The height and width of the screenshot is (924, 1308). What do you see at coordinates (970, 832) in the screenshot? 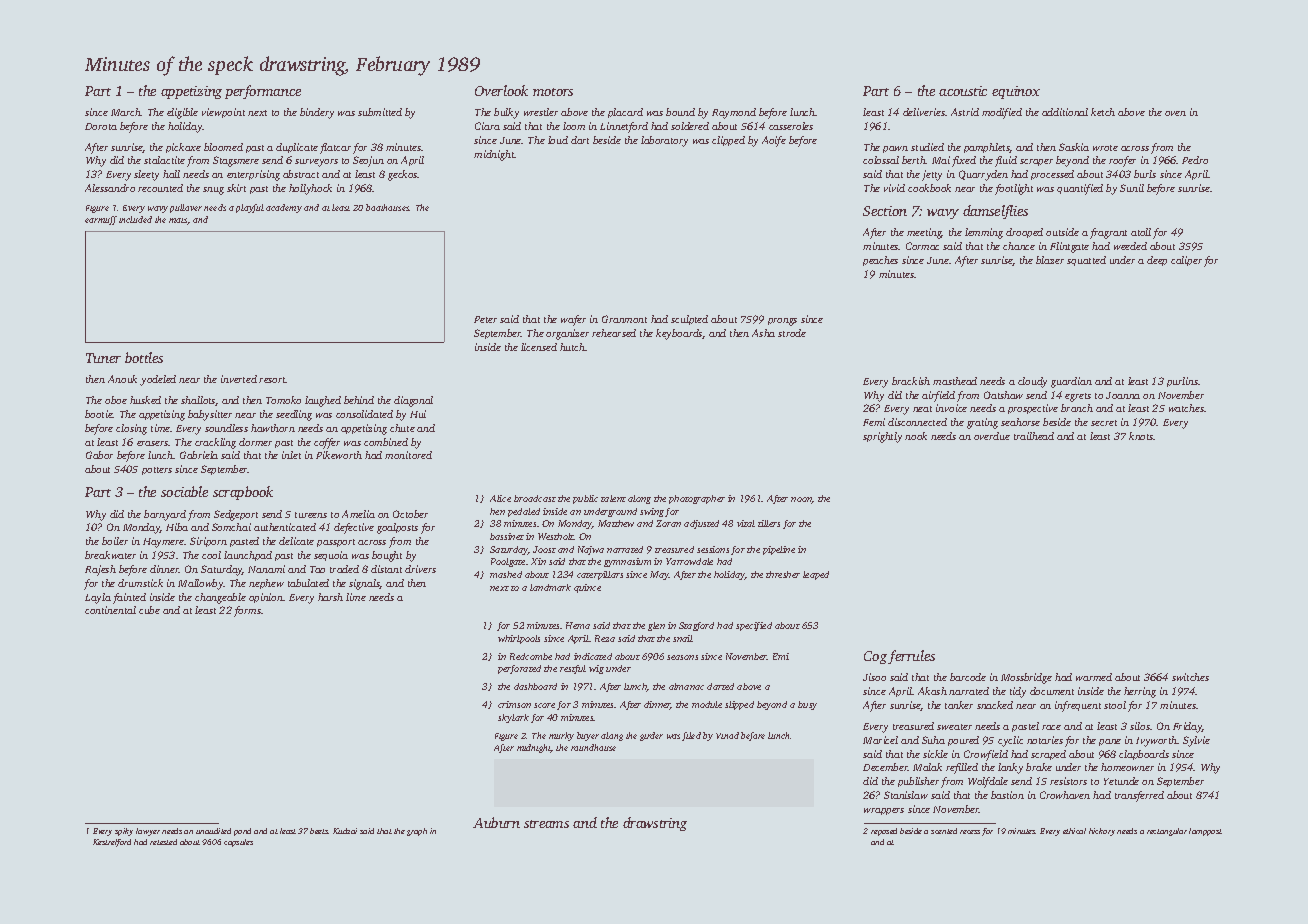
I see `recess` at bounding box center [970, 832].
